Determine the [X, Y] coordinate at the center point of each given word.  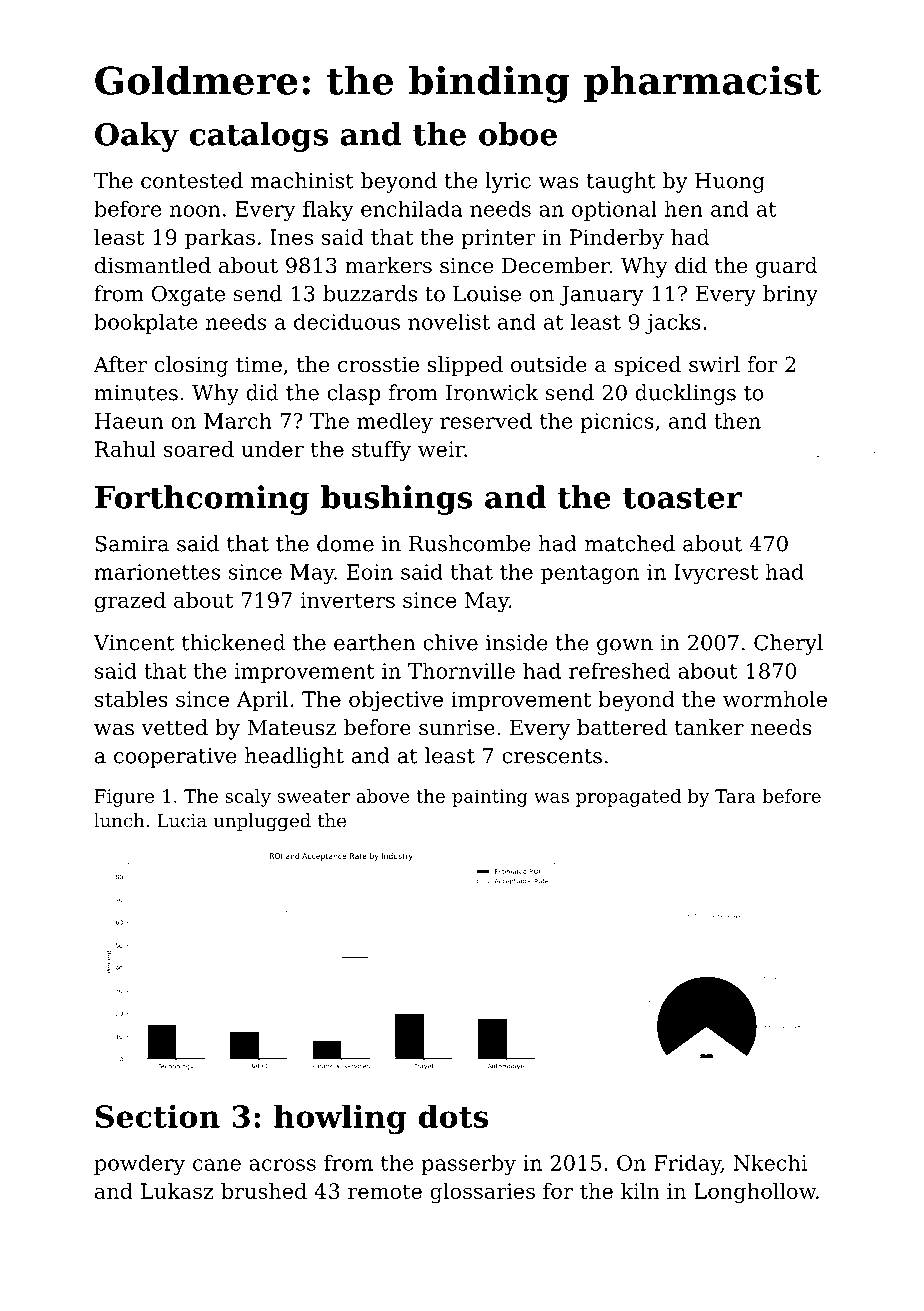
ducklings [685, 394]
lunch [119, 820]
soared [199, 449]
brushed [264, 1191]
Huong [730, 183]
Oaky [137, 137]
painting [490, 798]
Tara [735, 796]
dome [345, 543]
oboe [518, 134]
